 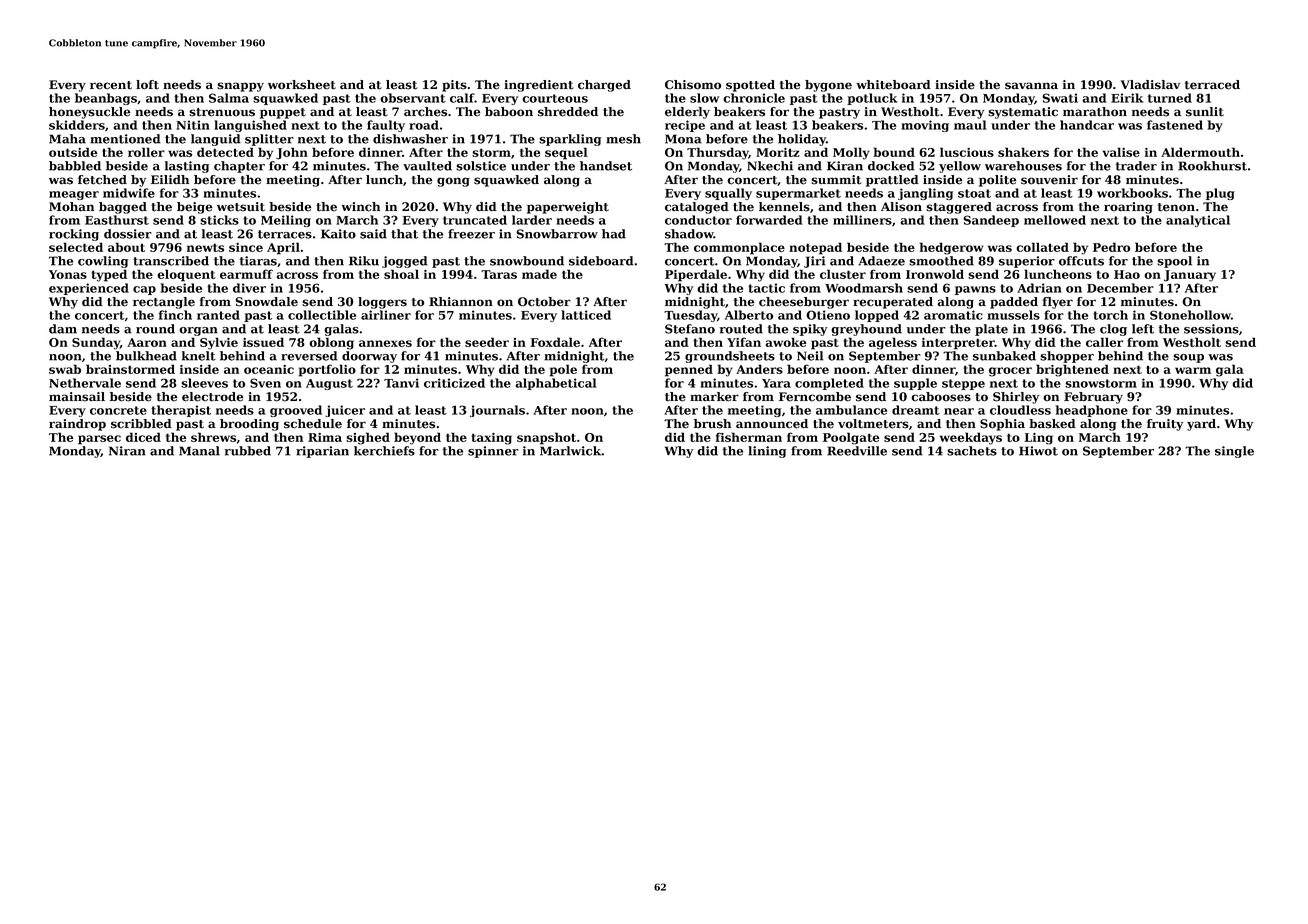 What do you see at coordinates (147, 85) in the page?
I see `loft` at bounding box center [147, 85].
